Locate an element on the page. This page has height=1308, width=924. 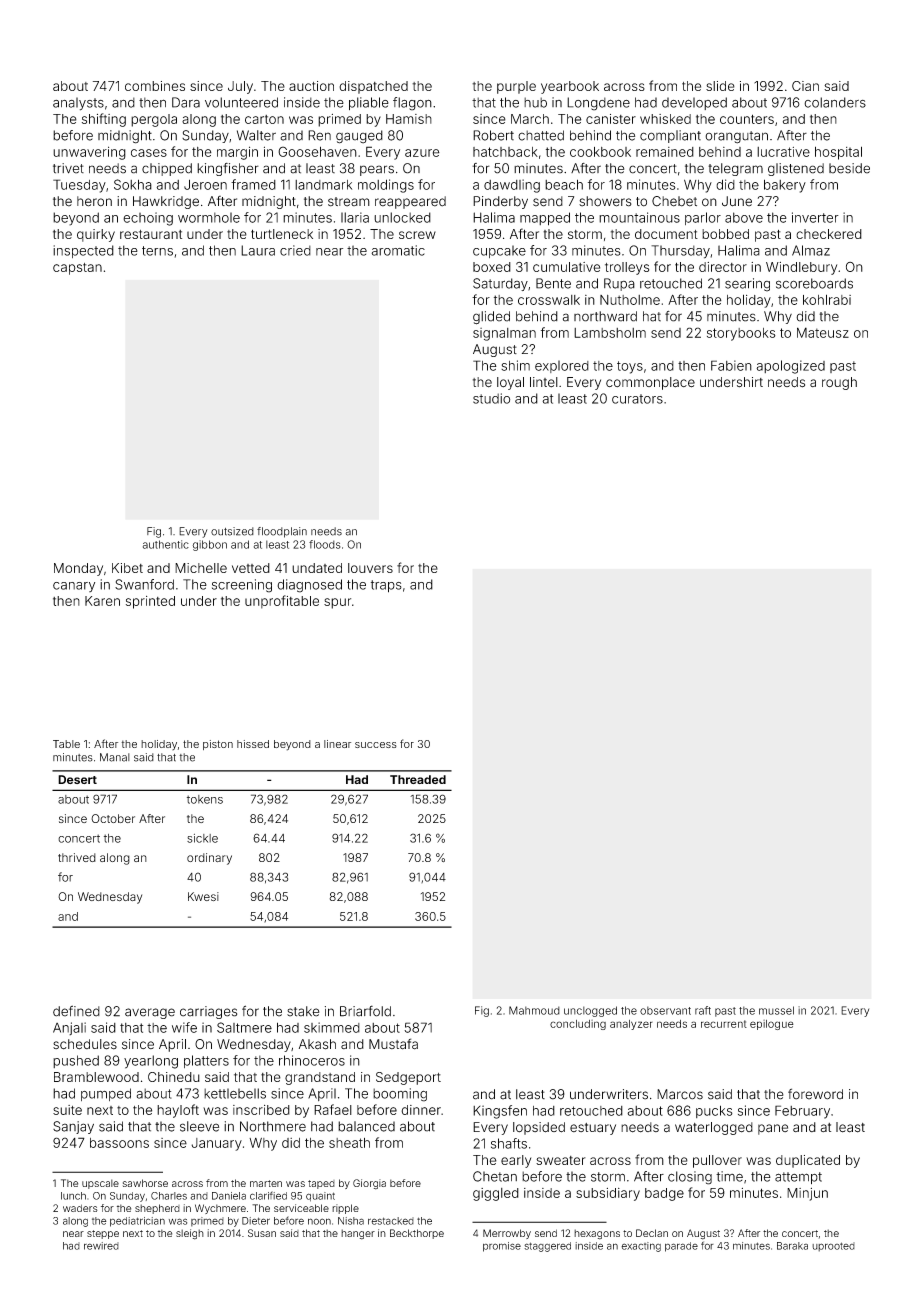
average is located at coordinates (150, 1013).
